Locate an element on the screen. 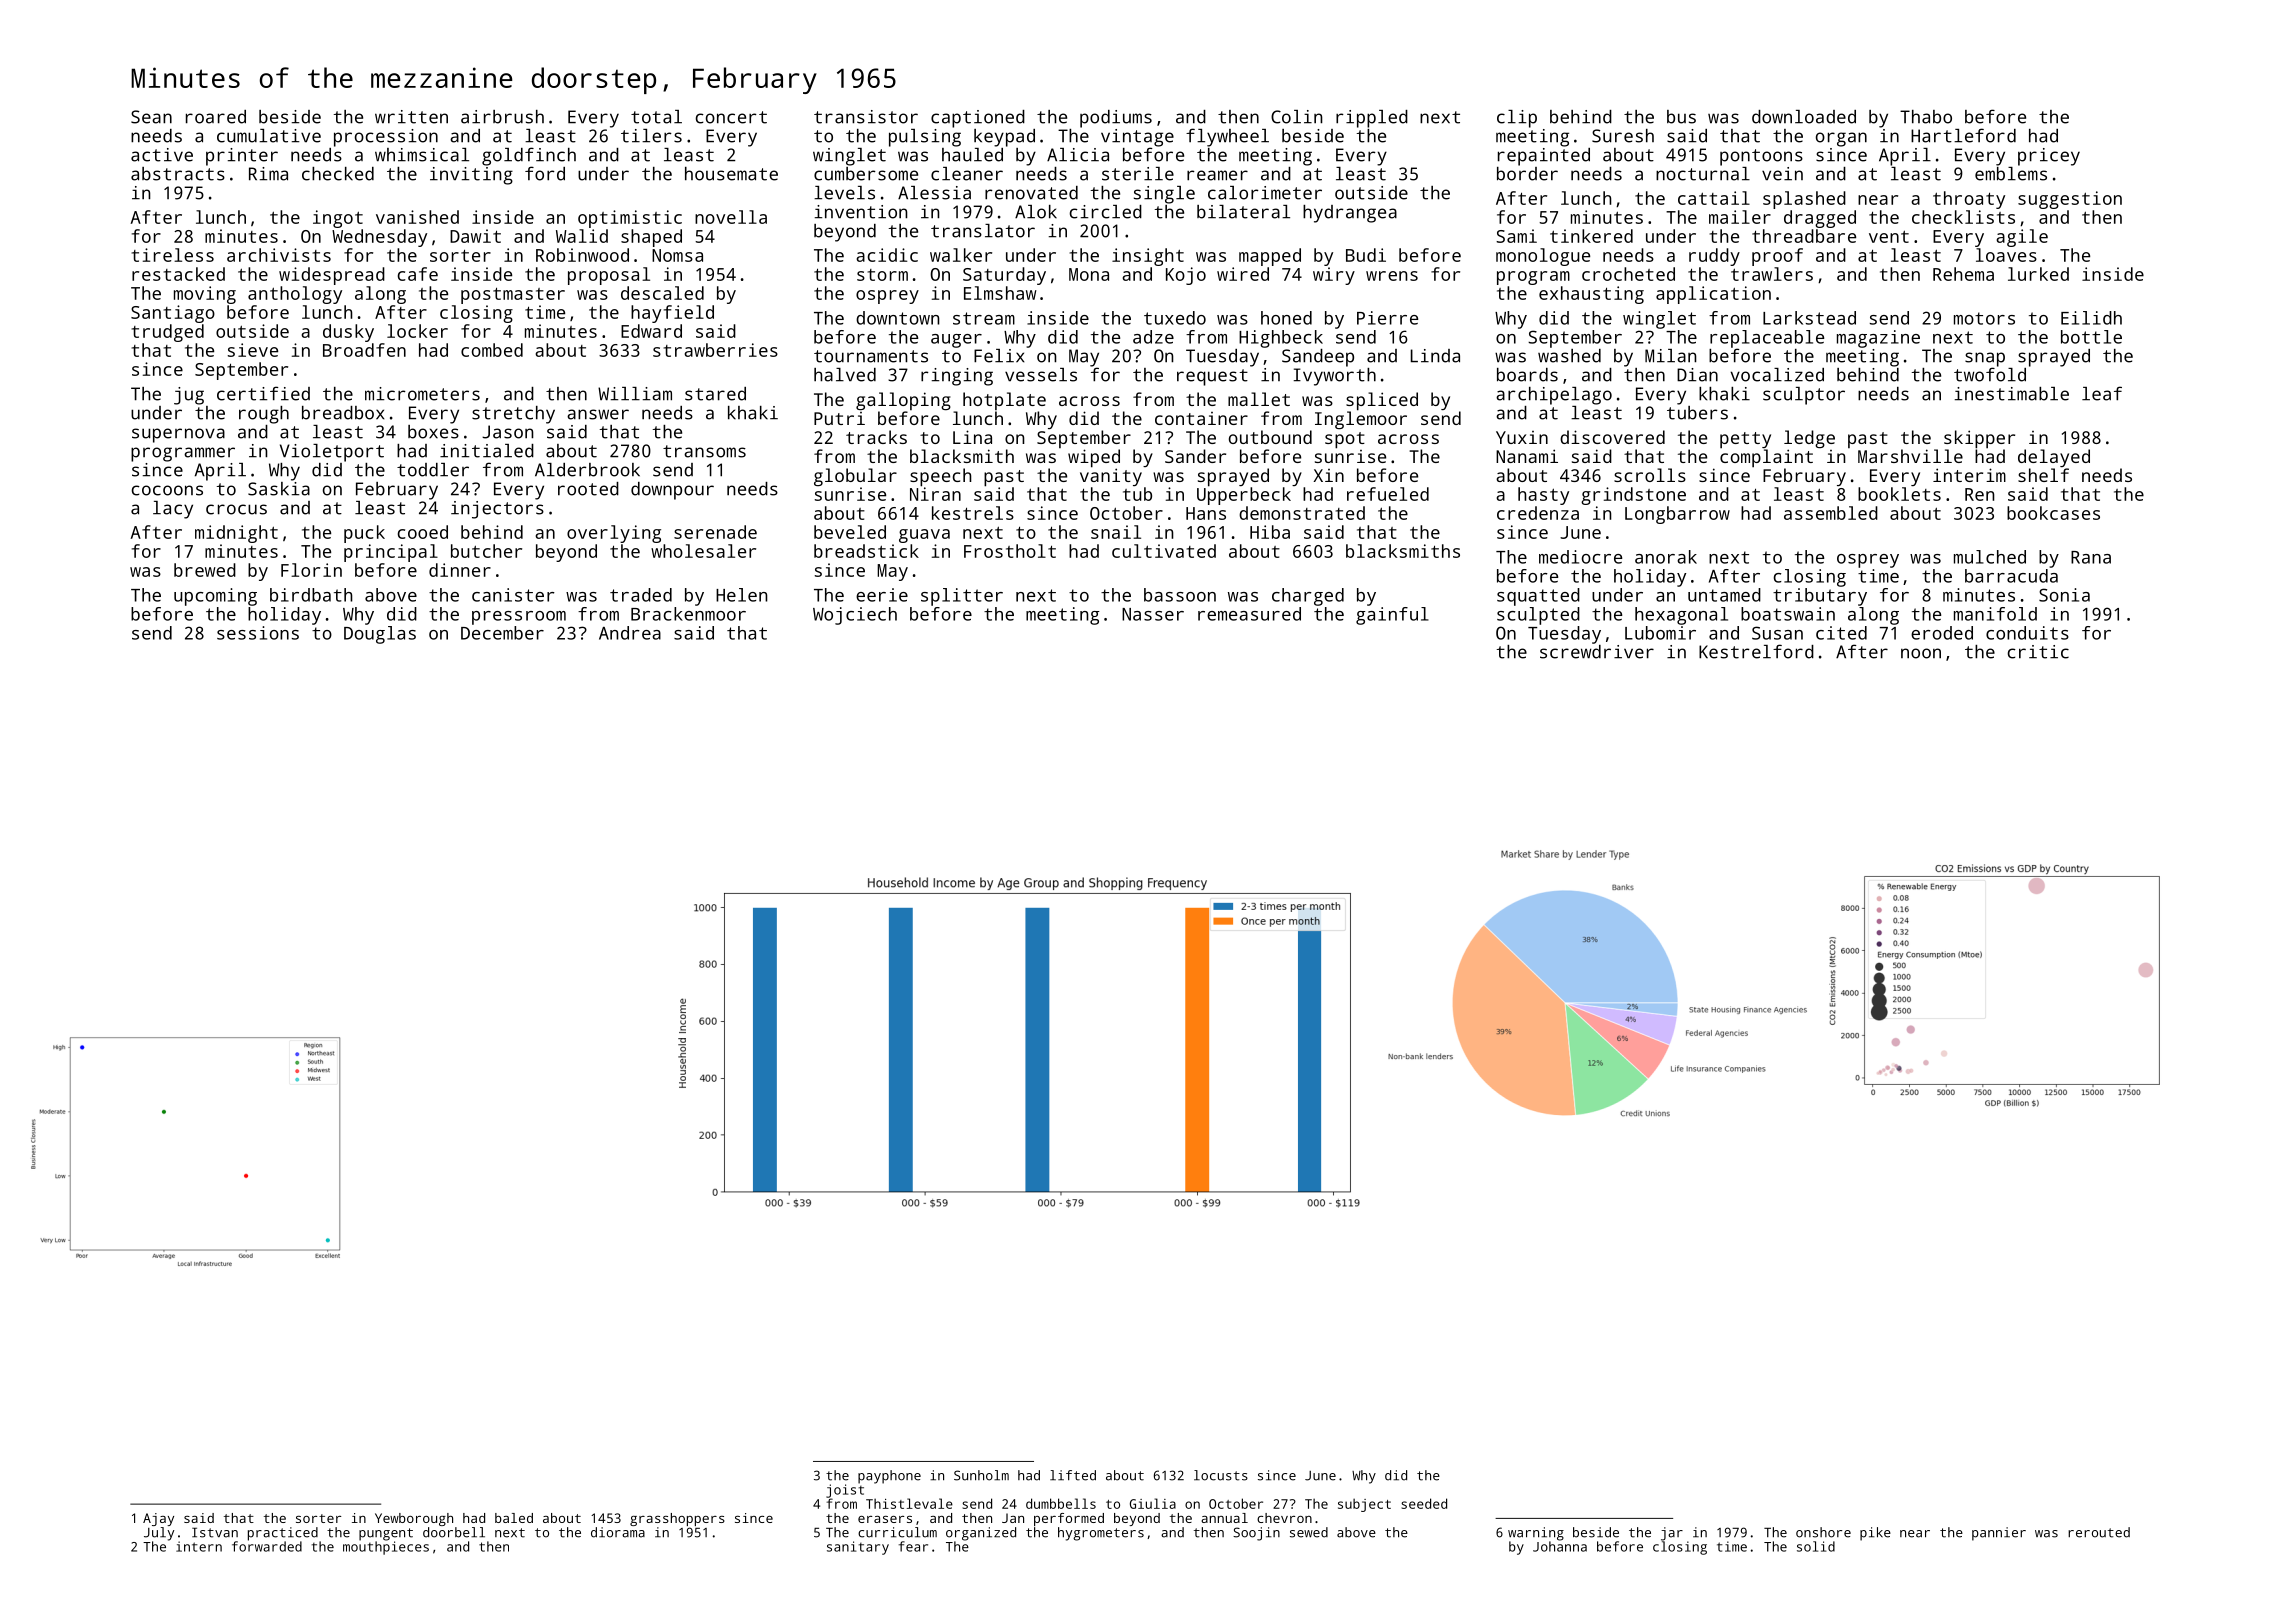 The width and height of the screenshot is (2282, 1614). Johanna is located at coordinates (1560, 1546).
